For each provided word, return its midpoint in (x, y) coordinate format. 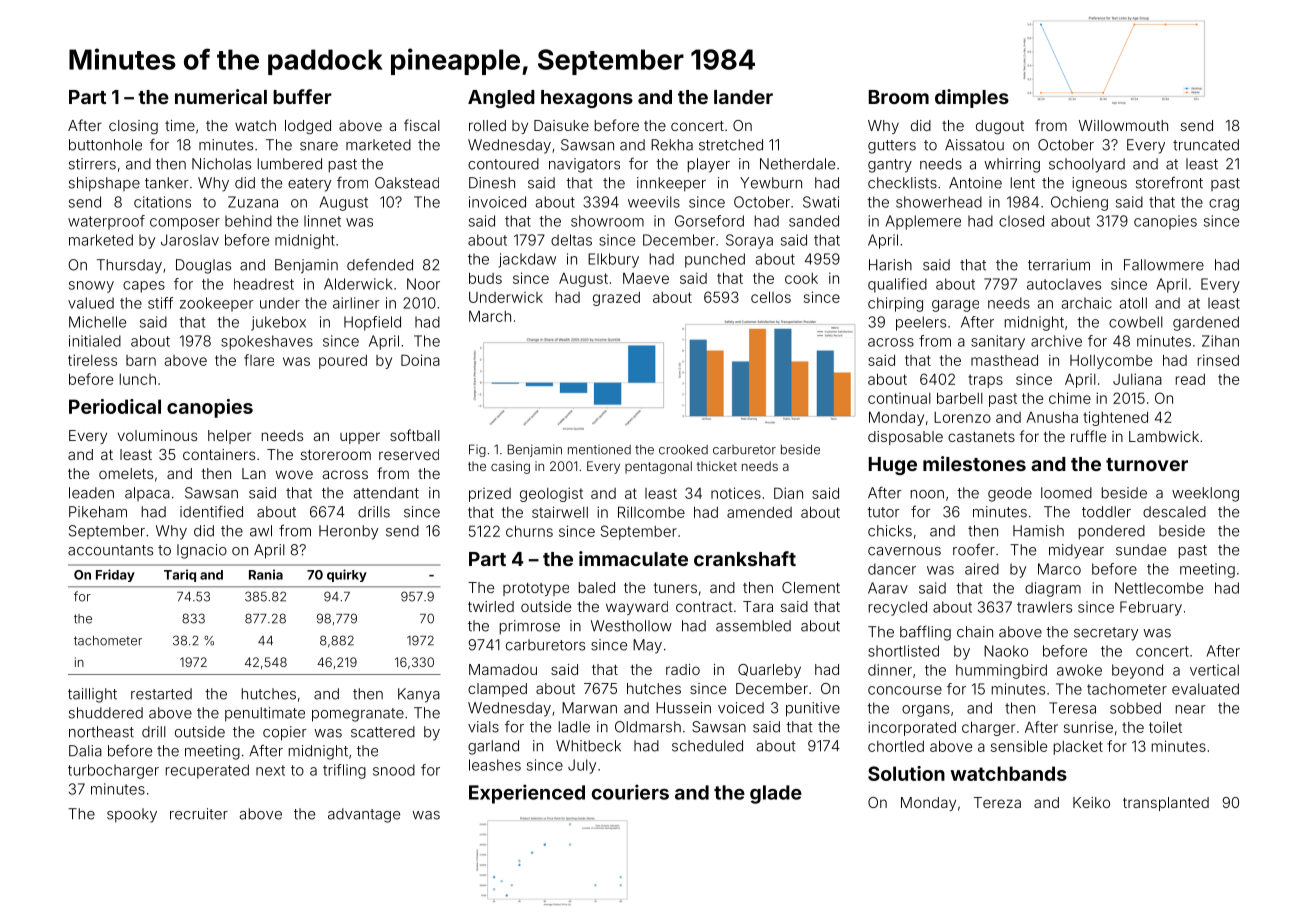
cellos (771, 297)
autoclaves (1064, 284)
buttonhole (105, 145)
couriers (630, 792)
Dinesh (492, 183)
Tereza (997, 802)
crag (1224, 205)
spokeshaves (267, 342)
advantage (364, 815)
